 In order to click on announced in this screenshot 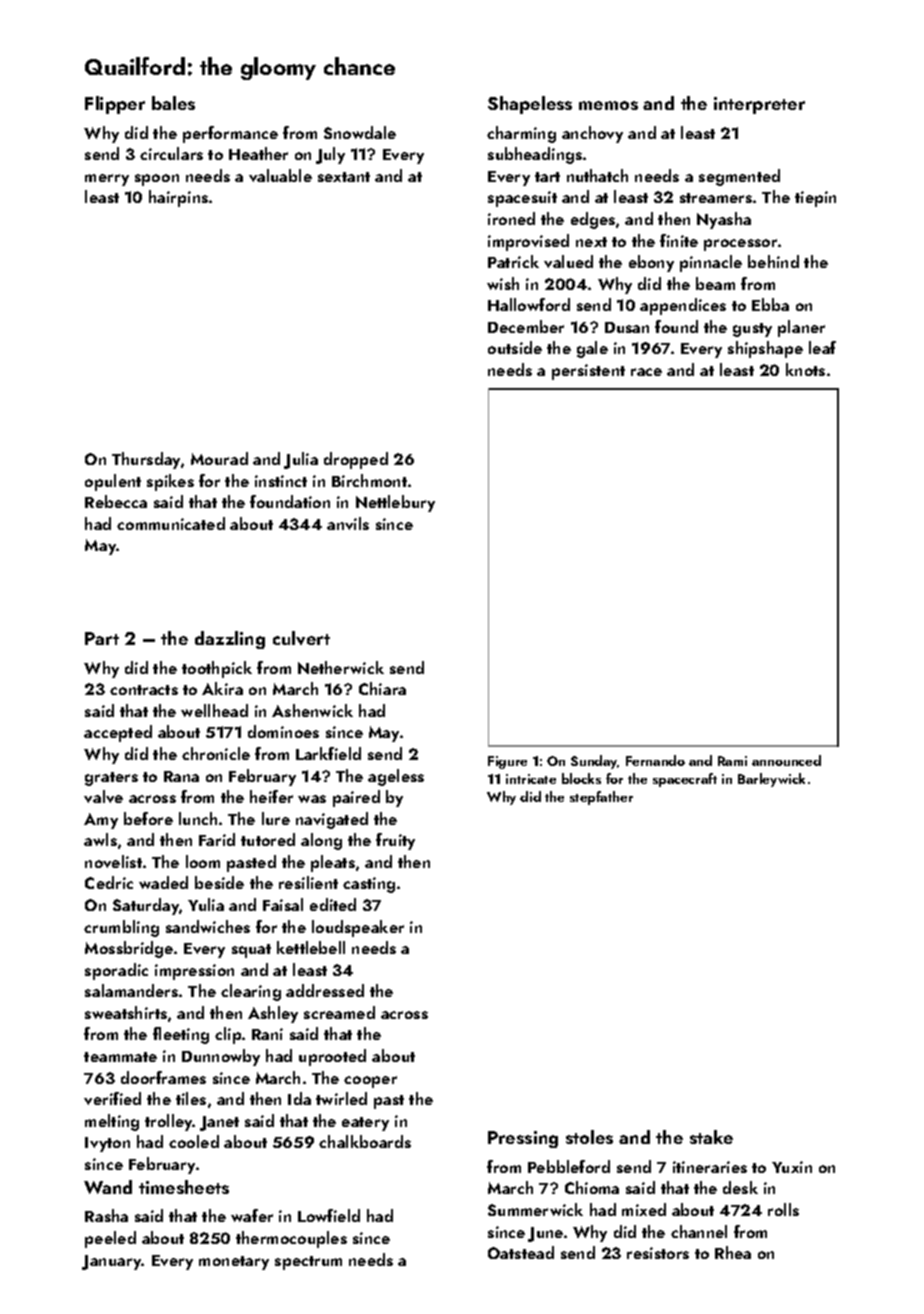, I will do `click(786, 760)`.
